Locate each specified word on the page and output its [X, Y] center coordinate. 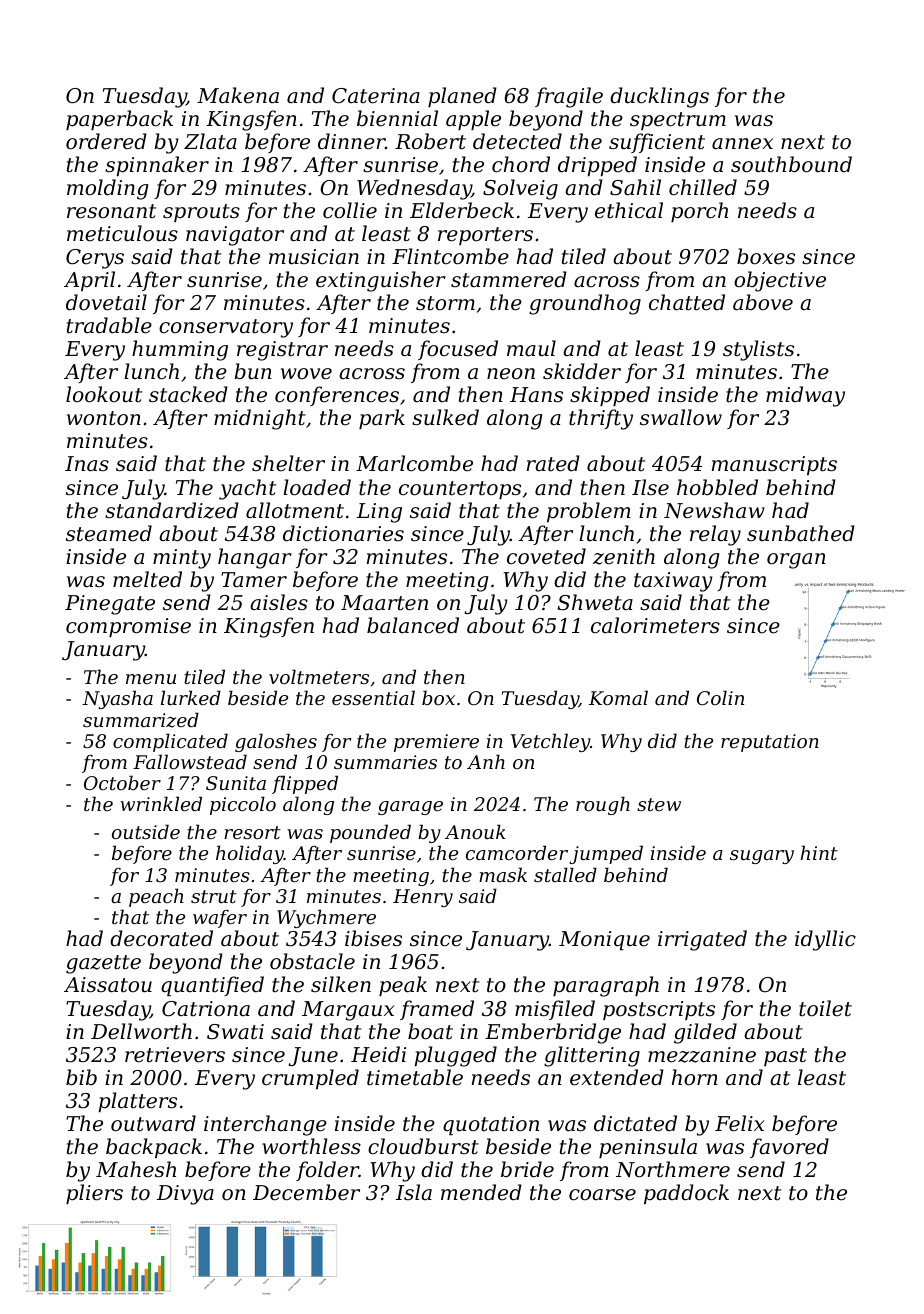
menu [151, 679]
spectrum [678, 121]
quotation [491, 1125]
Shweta [595, 602]
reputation [770, 743]
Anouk [475, 831]
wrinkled [161, 803]
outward [153, 1123]
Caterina [376, 96]
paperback [119, 120]
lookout [104, 394]
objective [780, 281]
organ [796, 561]
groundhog [585, 304]
